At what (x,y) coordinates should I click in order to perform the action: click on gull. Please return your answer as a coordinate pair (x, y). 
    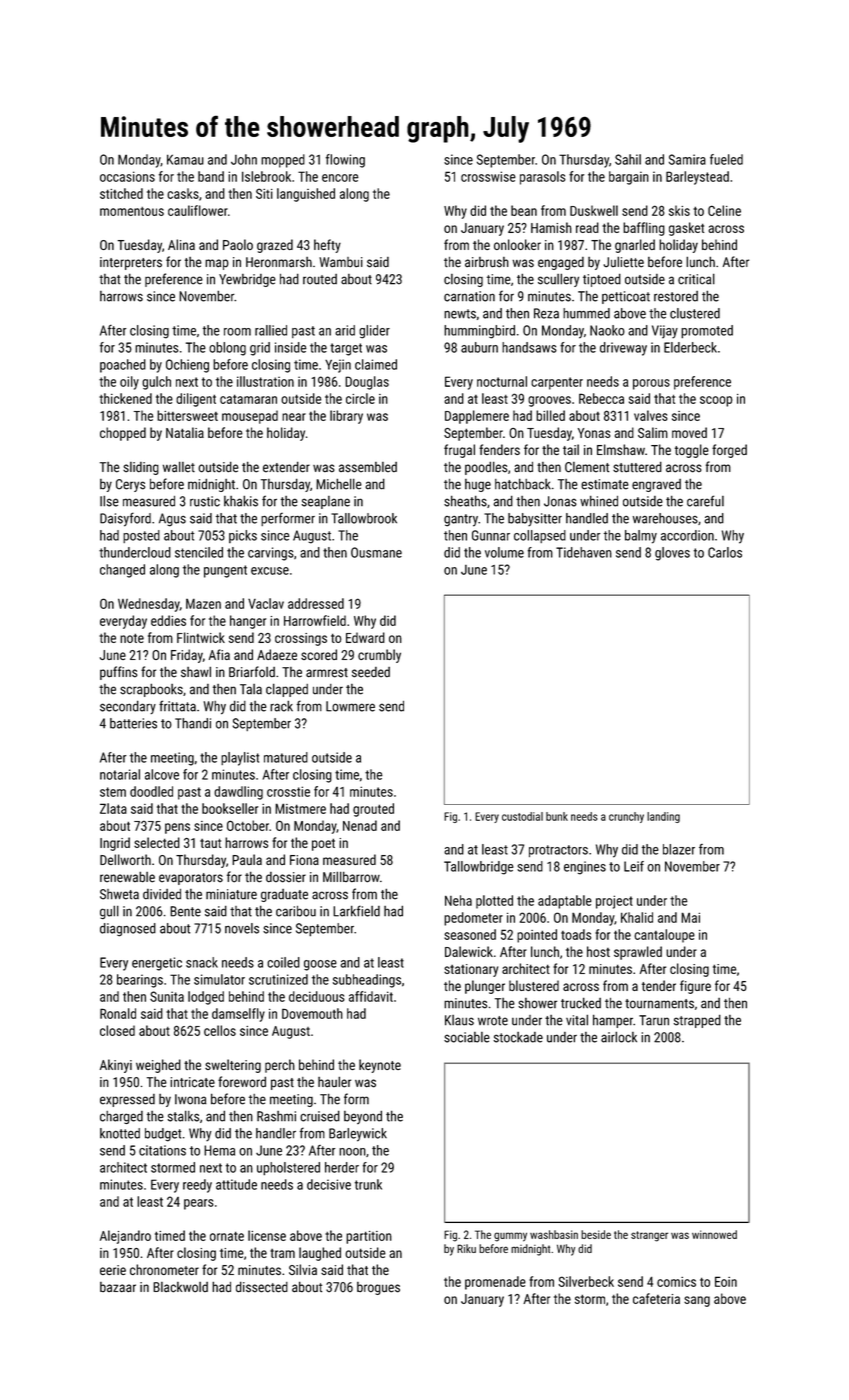
    Looking at the image, I should click on (109, 912).
